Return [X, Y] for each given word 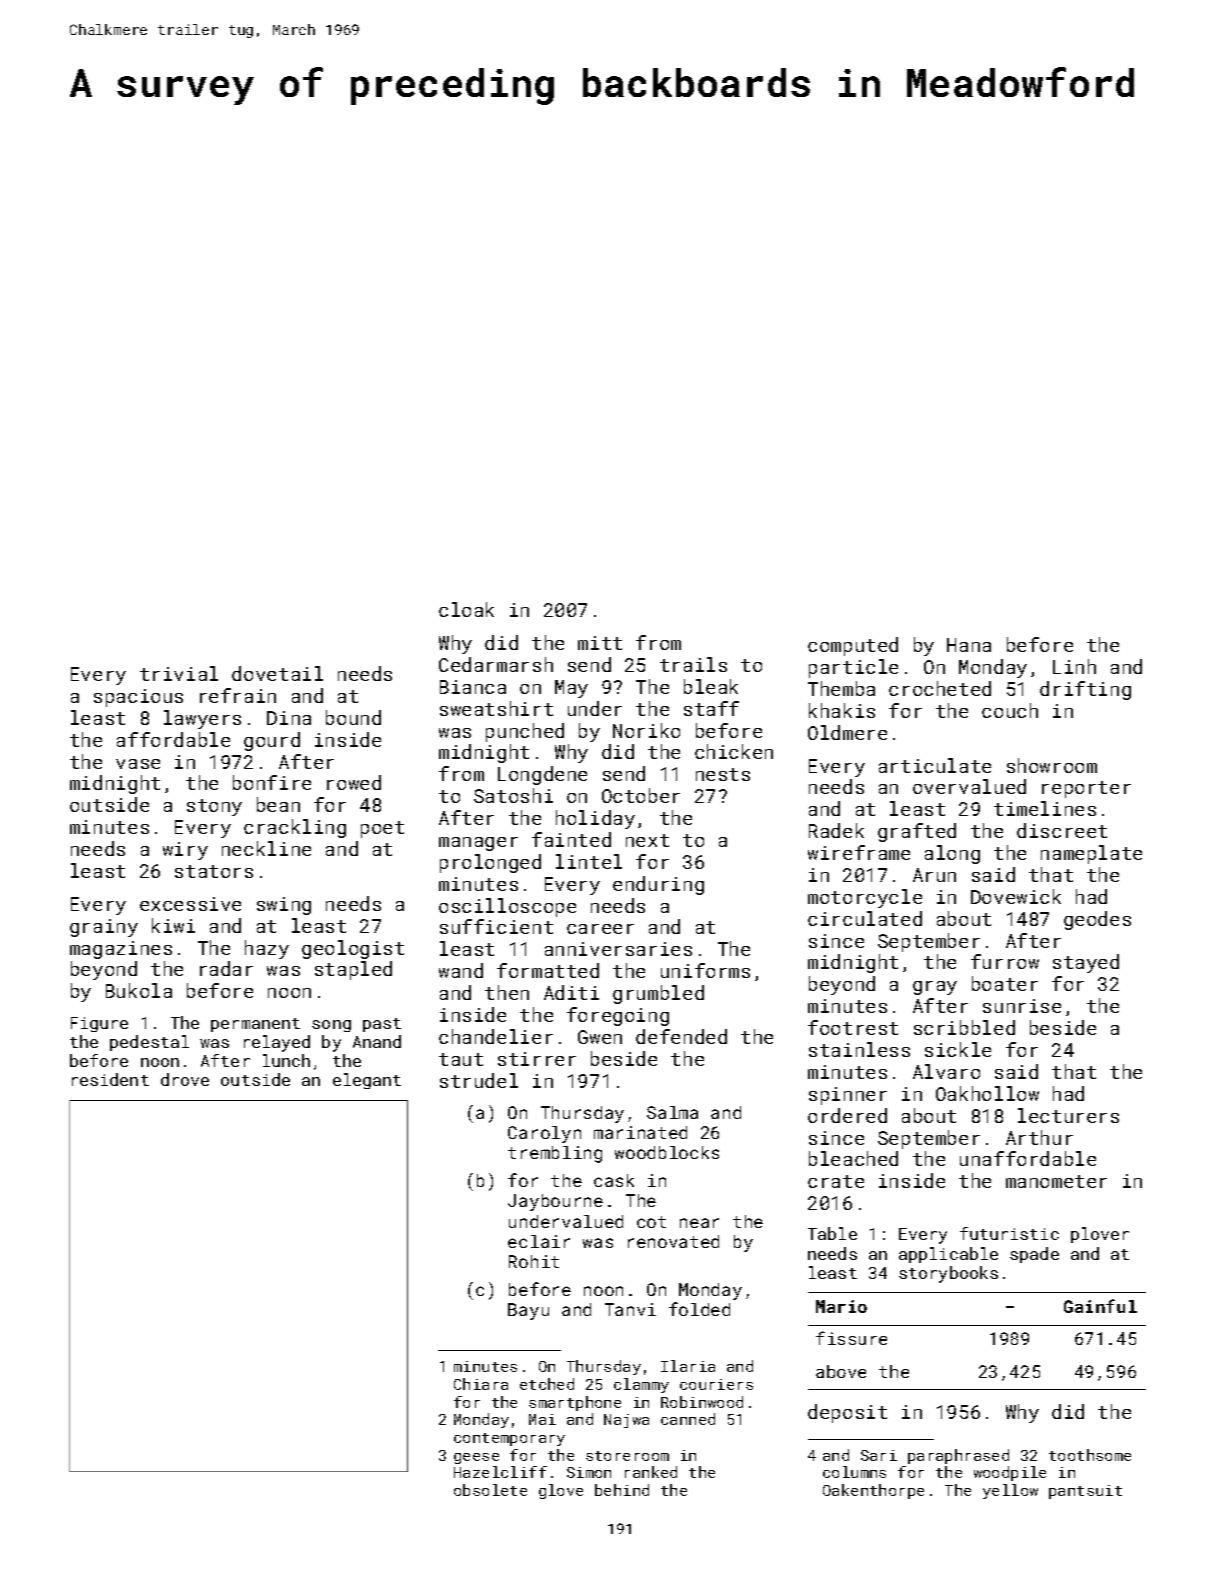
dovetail [277, 673]
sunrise [1022, 1006]
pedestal [149, 1043]
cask [614, 1180]
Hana [969, 645]
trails [693, 664]
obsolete [490, 1490]
